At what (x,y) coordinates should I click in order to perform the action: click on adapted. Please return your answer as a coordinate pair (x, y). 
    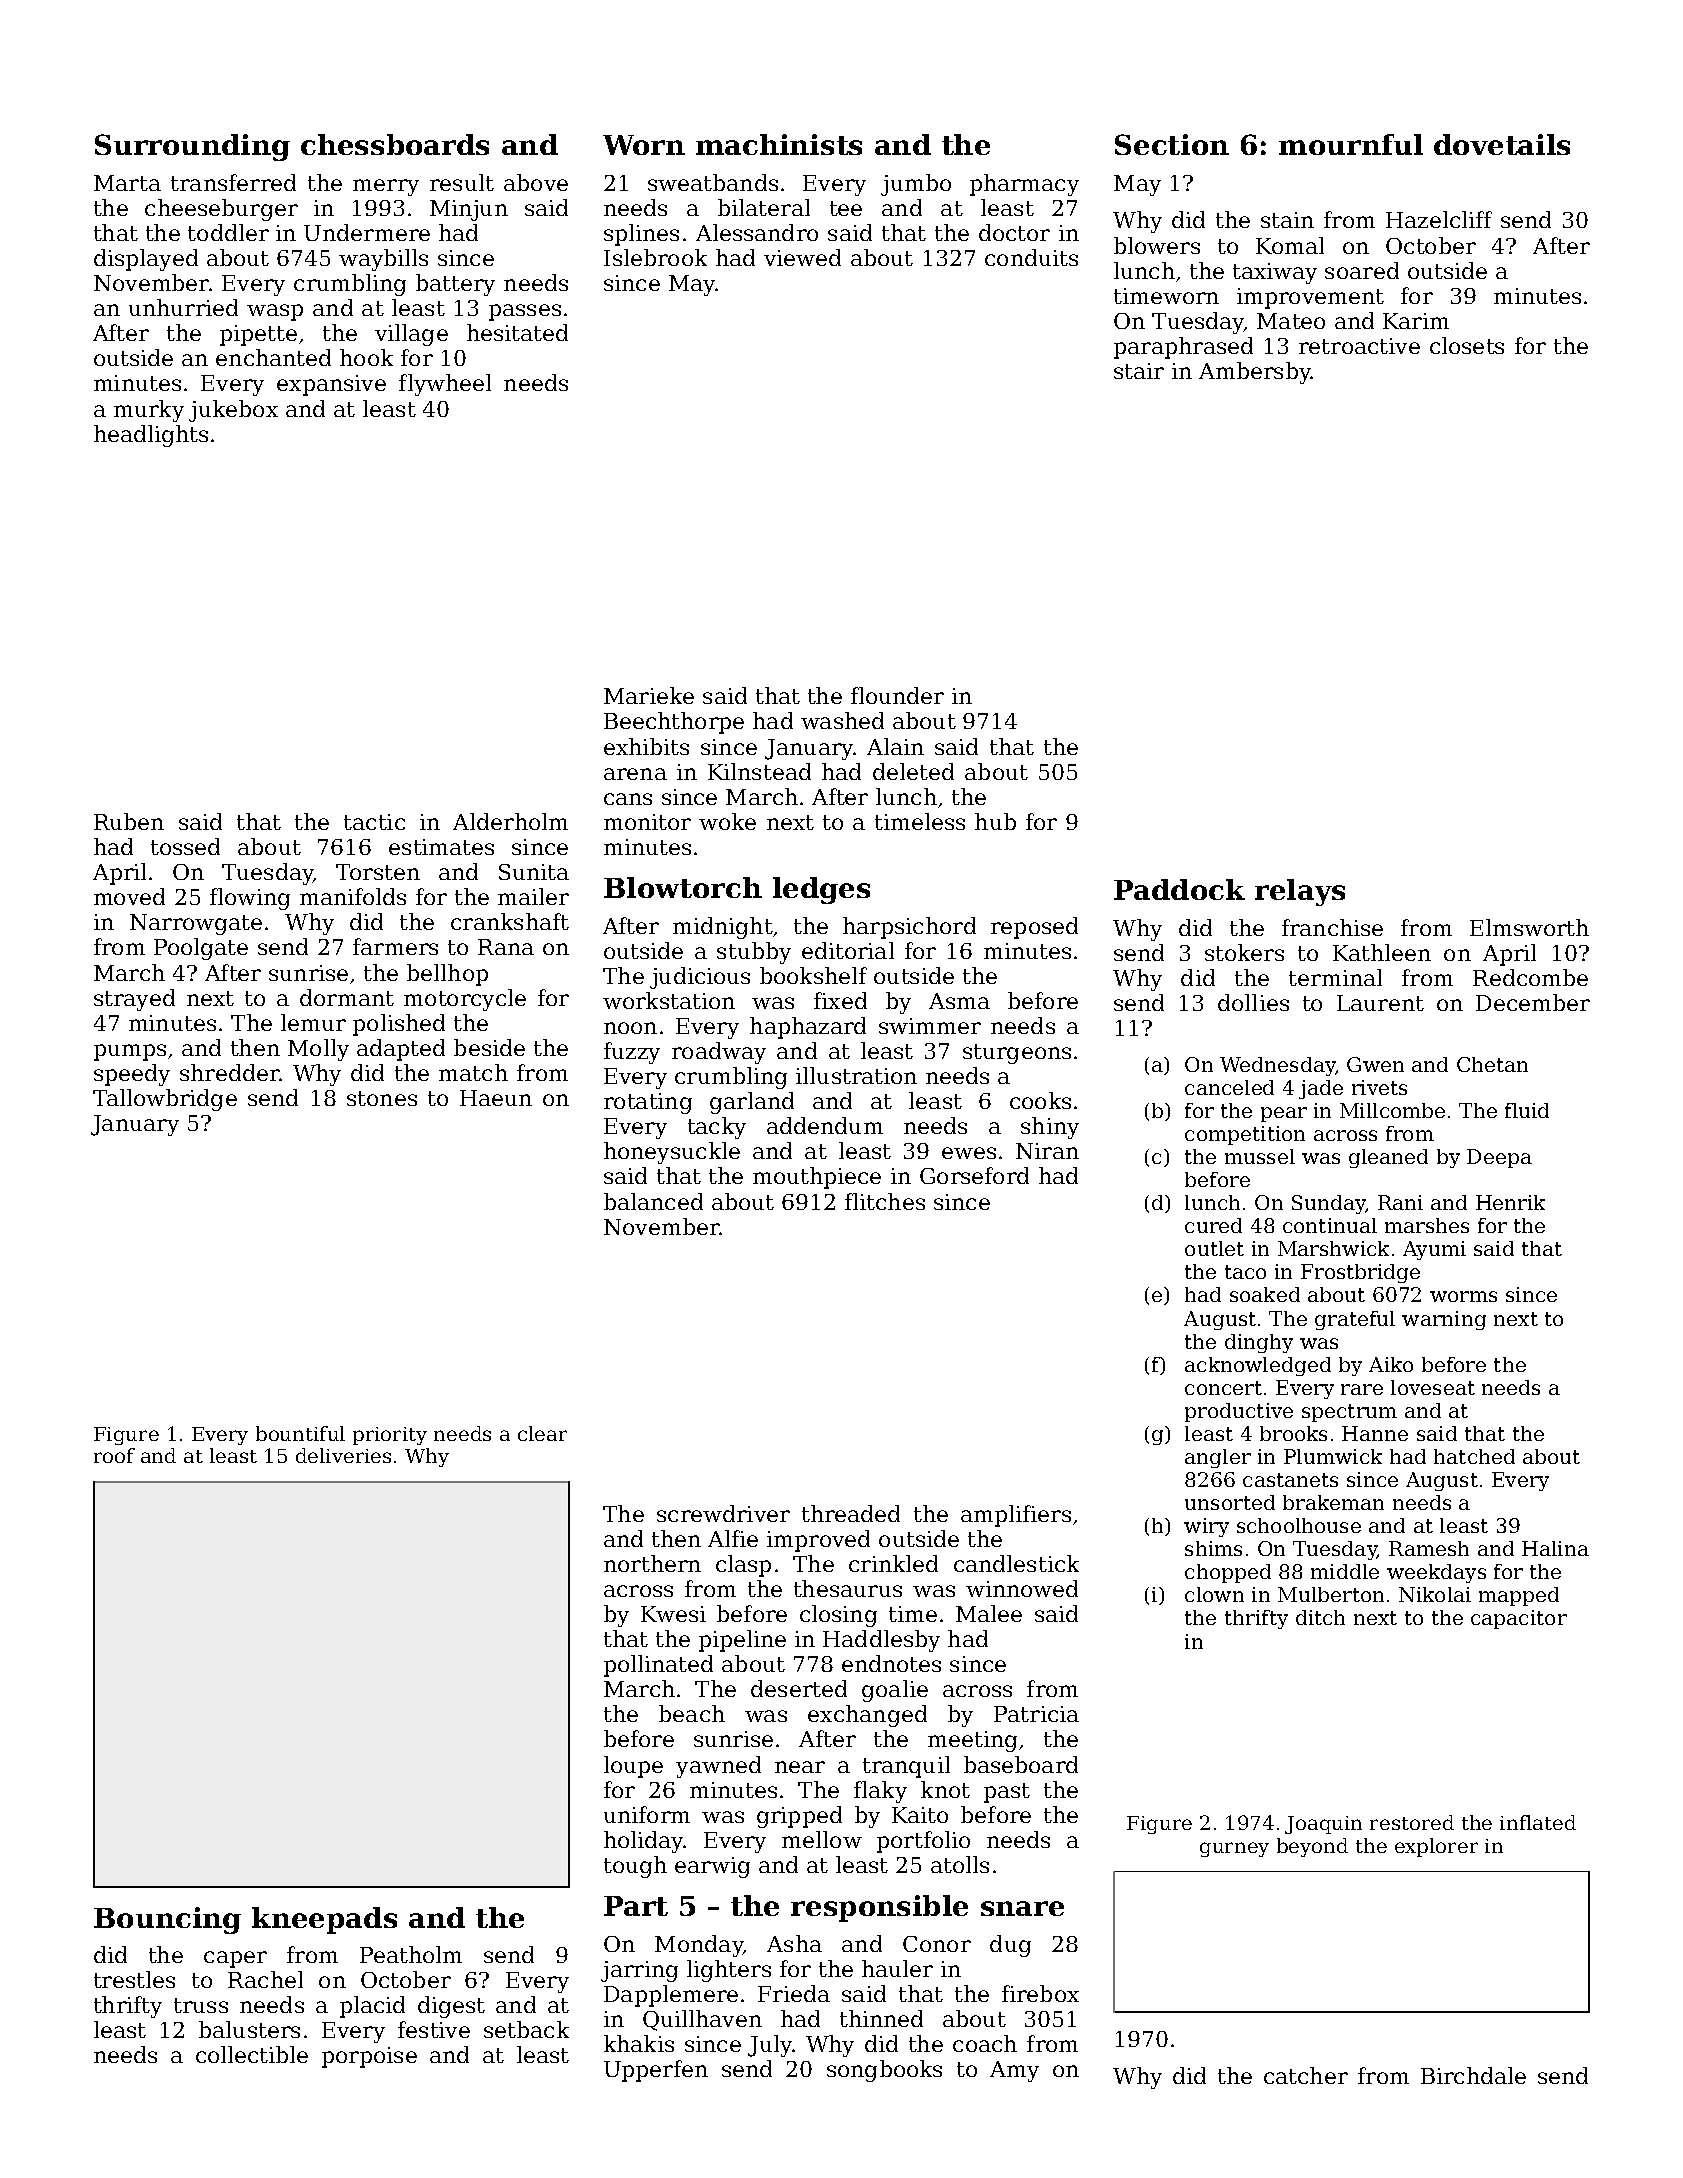
    Looking at the image, I should click on (401, 1050).
